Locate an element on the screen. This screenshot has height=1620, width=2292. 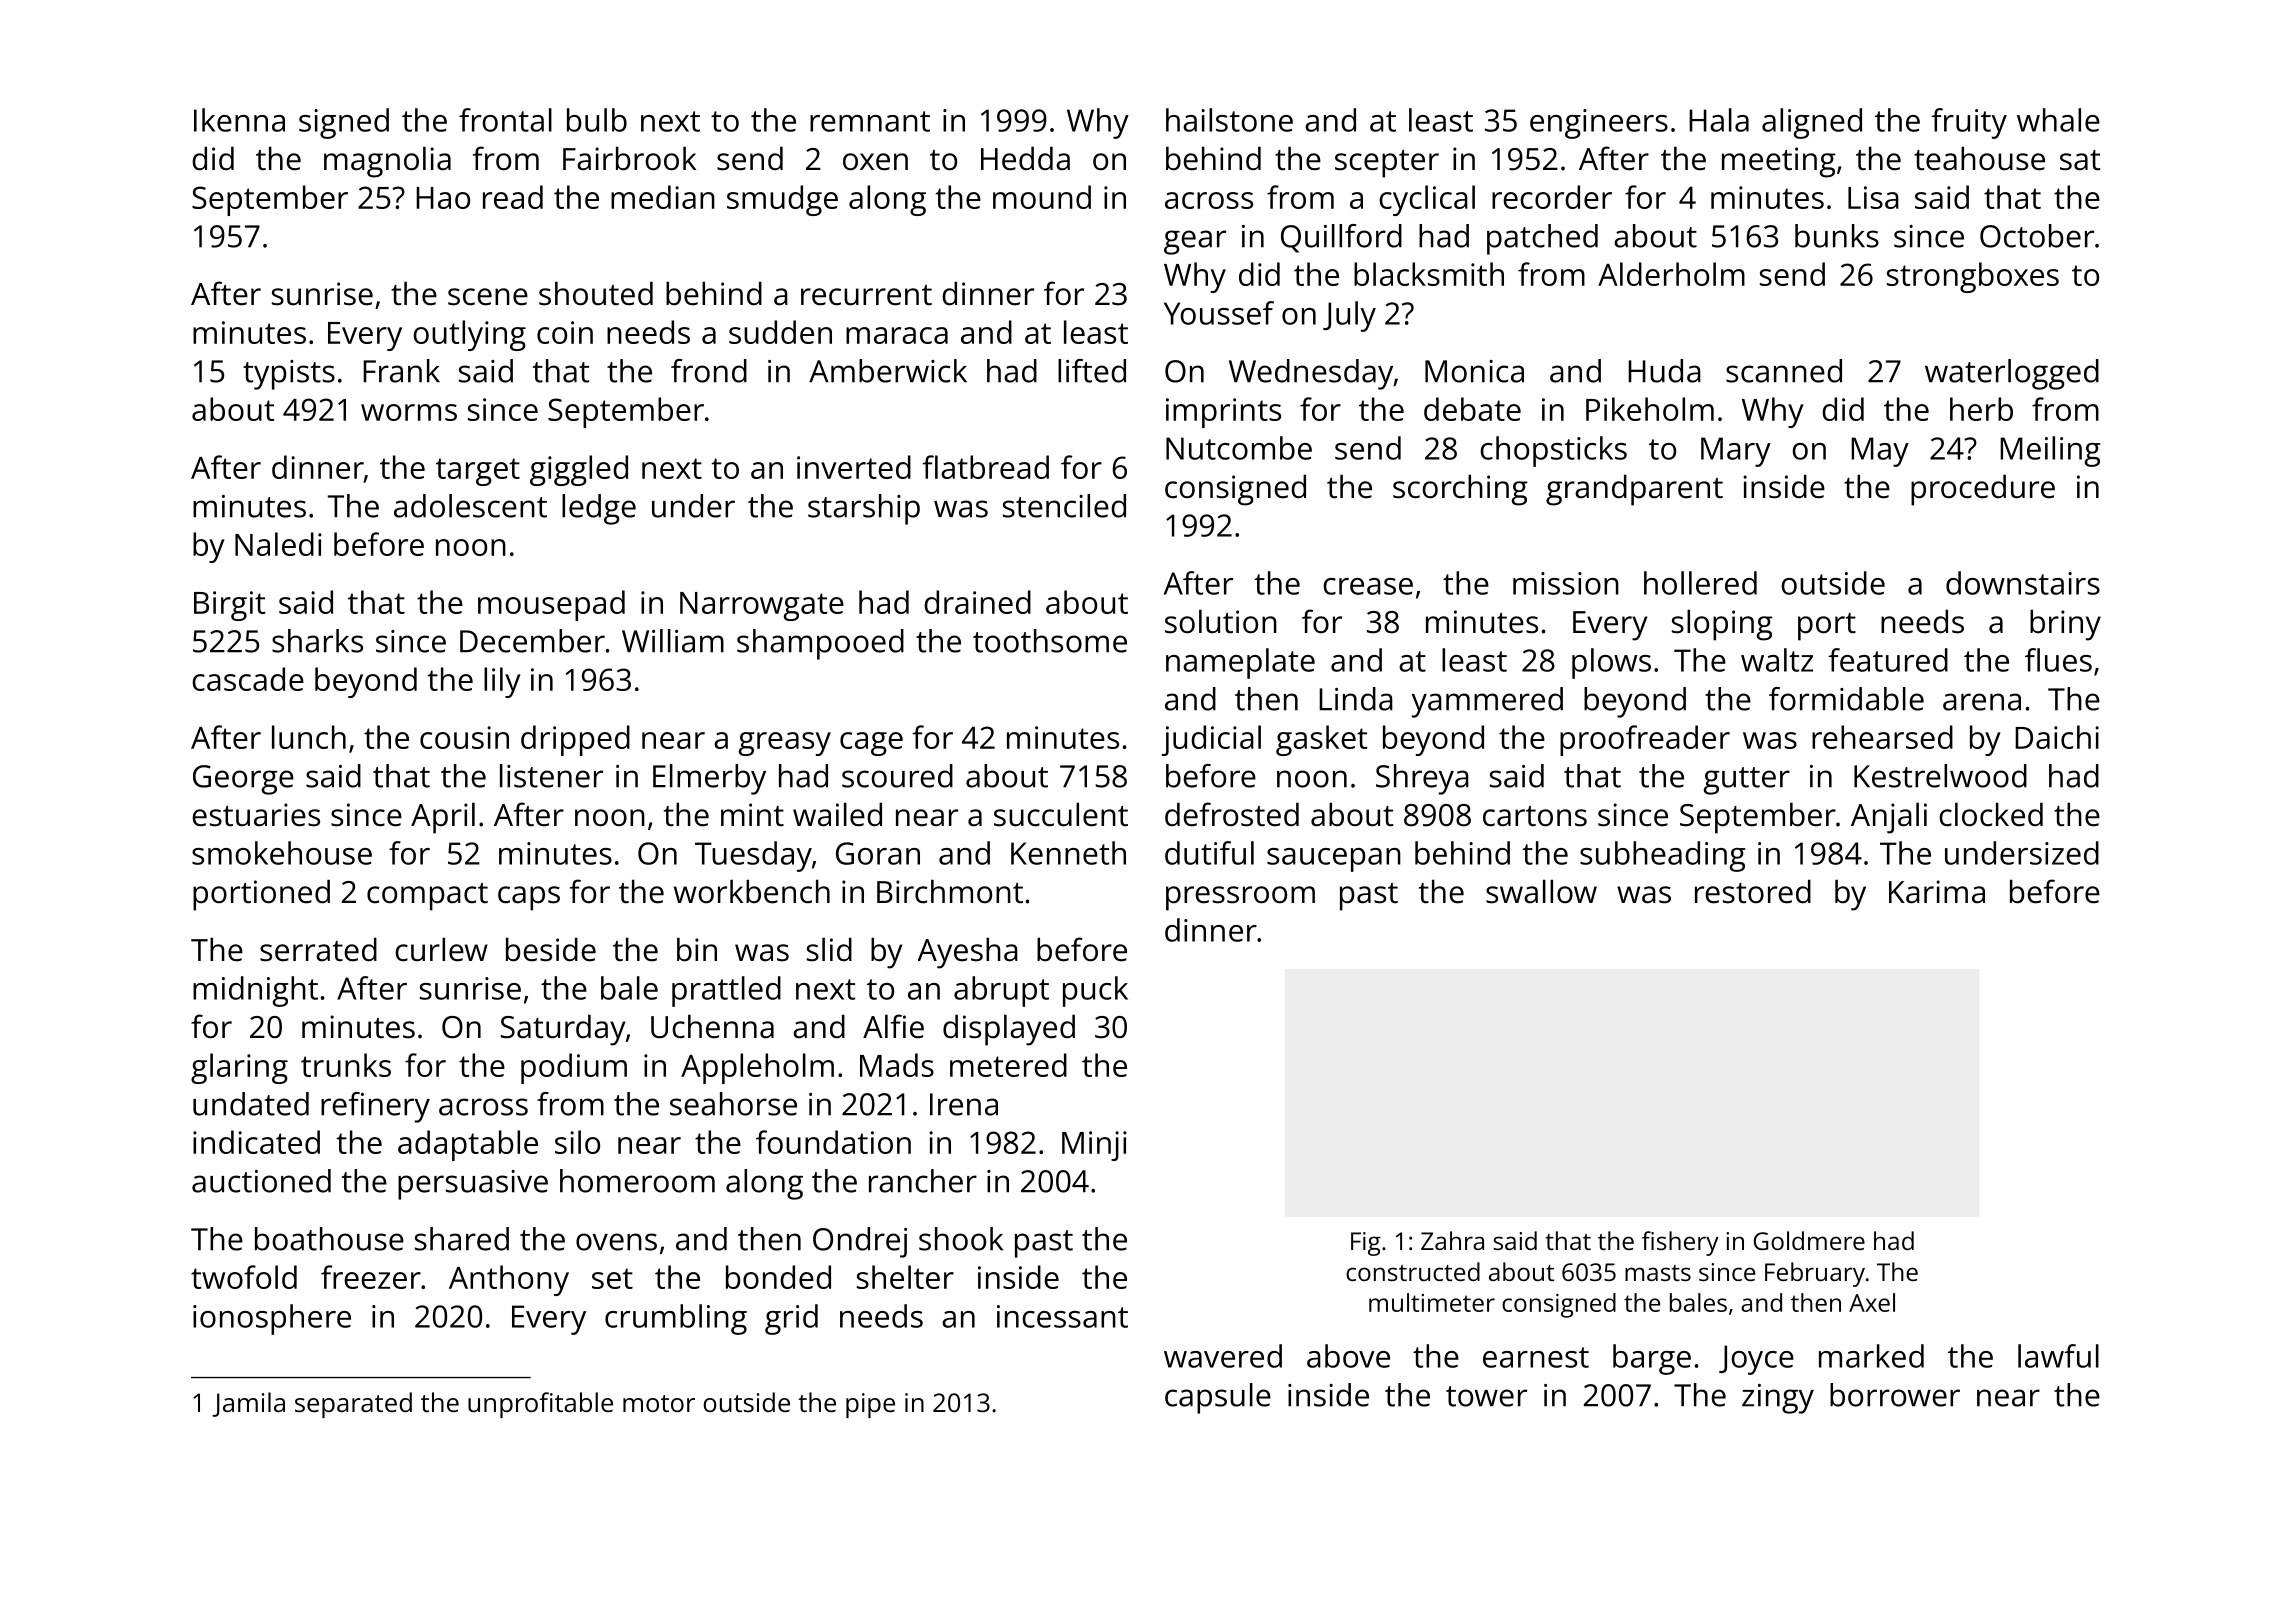
Jamila is located at coordinates (248, 1404).
